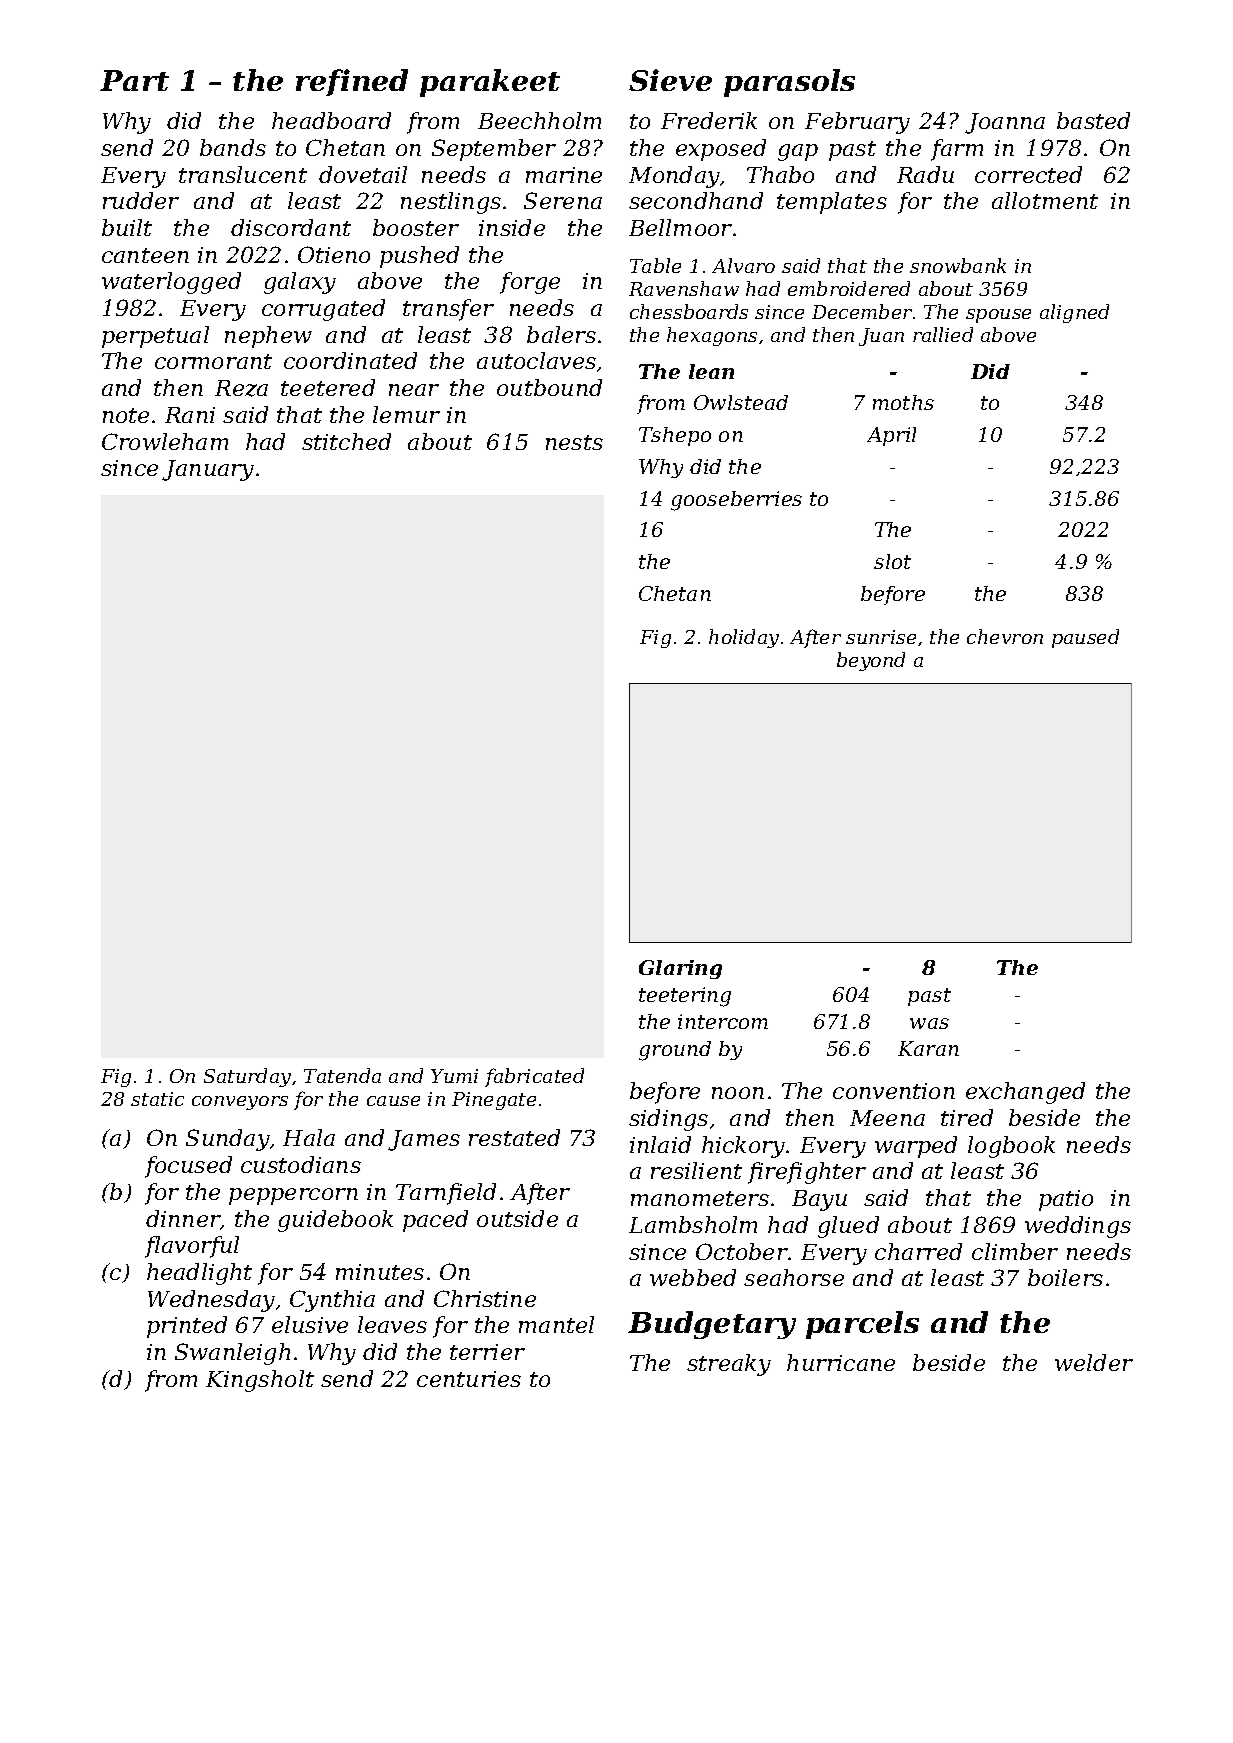  Describe the element at coordinates (887, 1118) in the page. I see `Meena` at that location.
